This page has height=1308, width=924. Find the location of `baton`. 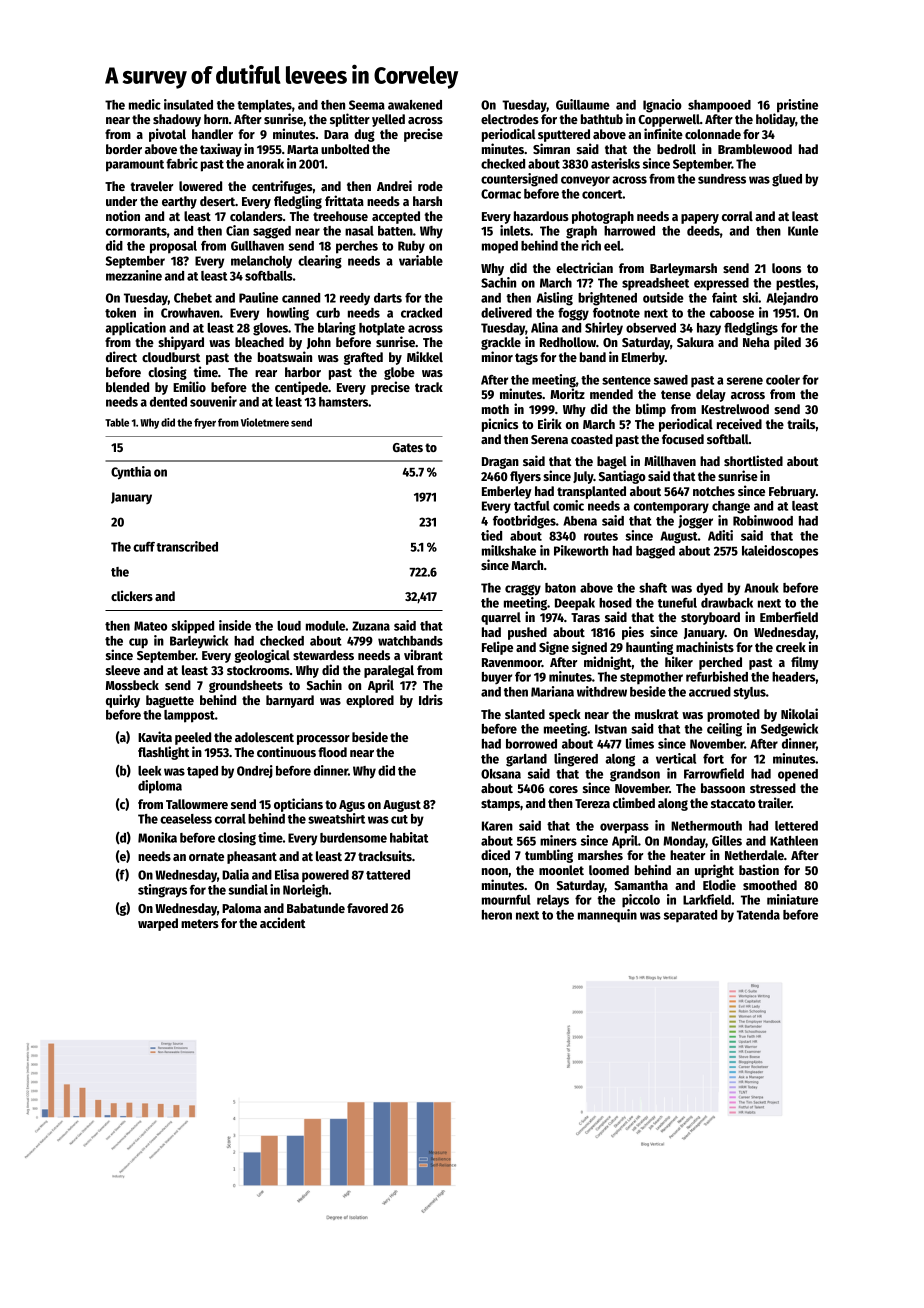

baton is located at coordinates (560, 588).
